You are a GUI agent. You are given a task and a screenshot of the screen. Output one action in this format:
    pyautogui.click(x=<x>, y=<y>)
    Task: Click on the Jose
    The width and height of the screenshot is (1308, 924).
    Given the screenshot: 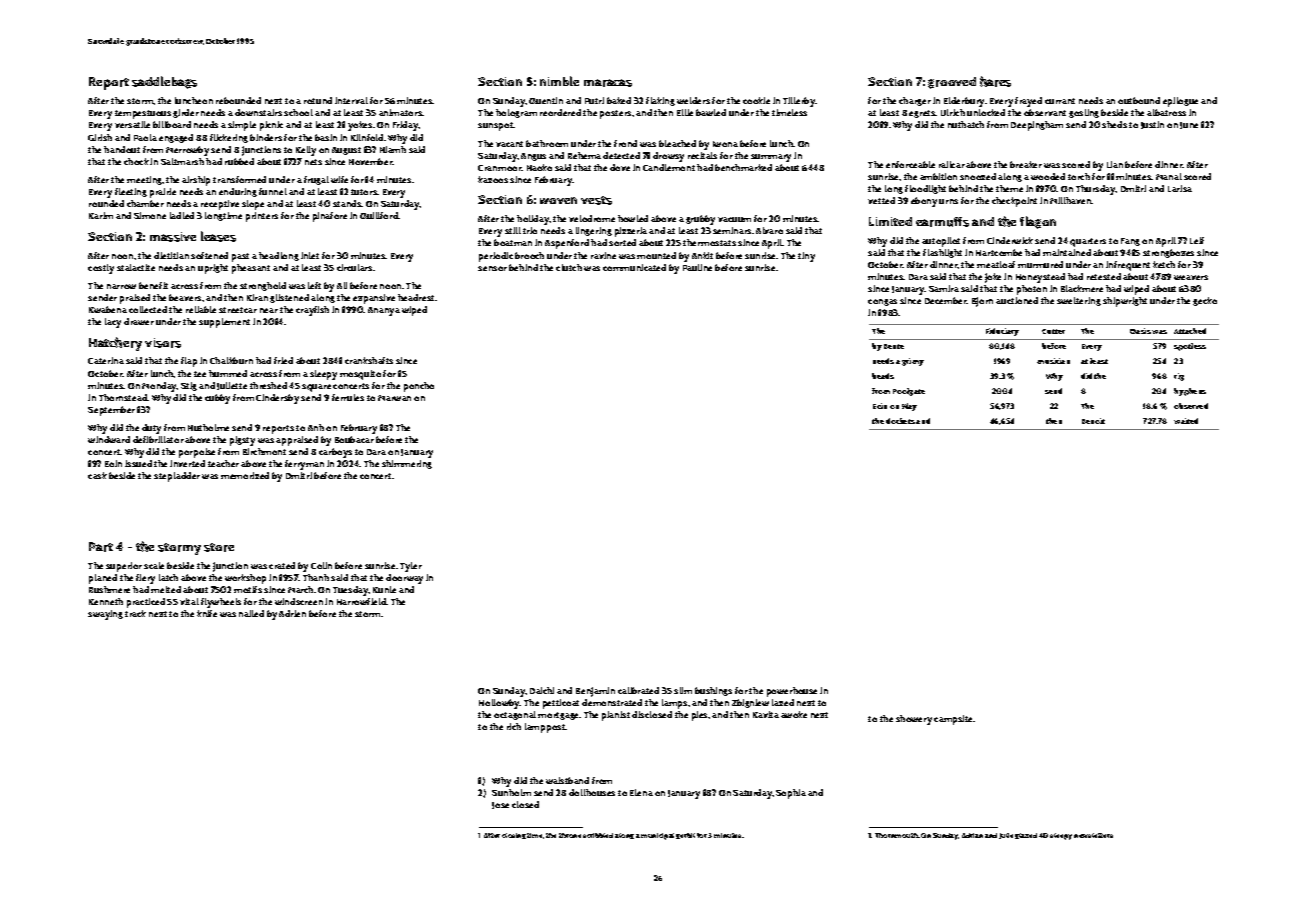 What is the action you would take?
    pyautogui.click(x=500, y=805)
